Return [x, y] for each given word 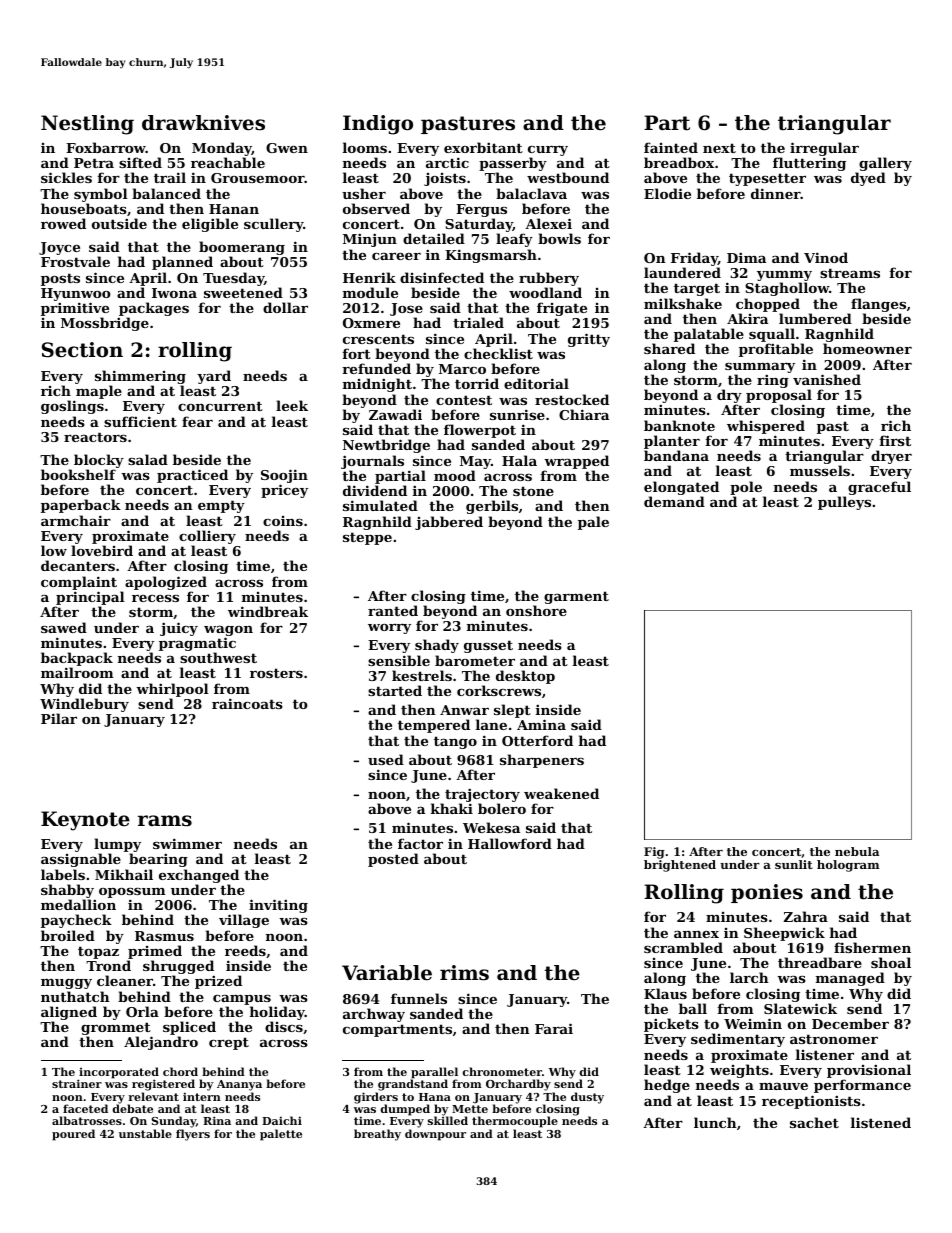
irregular [824, 149]
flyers [193, 1135]
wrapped [576, 462]
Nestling [87, 125]
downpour [435, 1135]
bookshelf [78, 474]
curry [548, 151]
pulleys [844, 503]
